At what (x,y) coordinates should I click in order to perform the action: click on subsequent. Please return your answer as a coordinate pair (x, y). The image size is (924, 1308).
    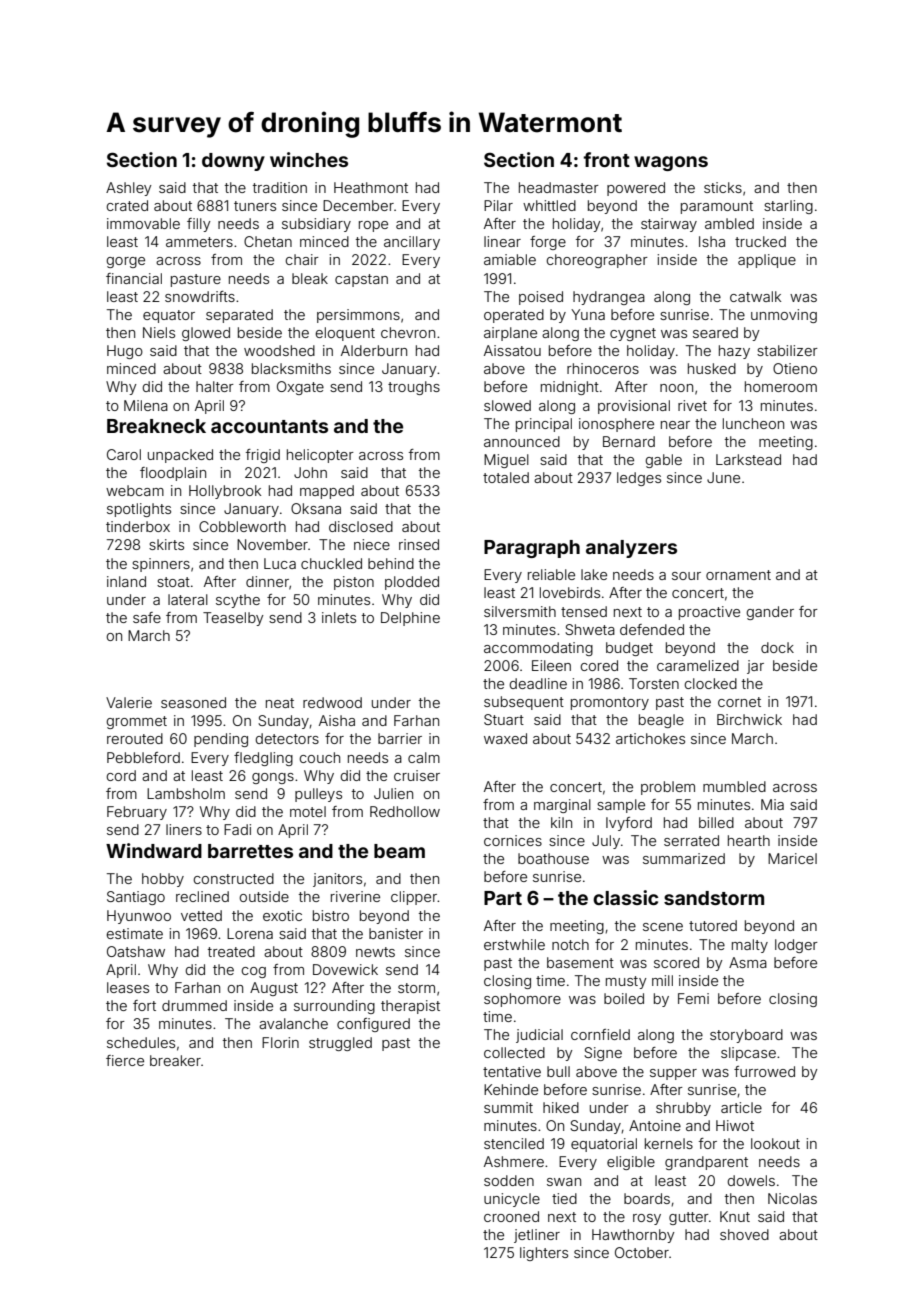
    Looking at the image, I should click on (524, 703).
